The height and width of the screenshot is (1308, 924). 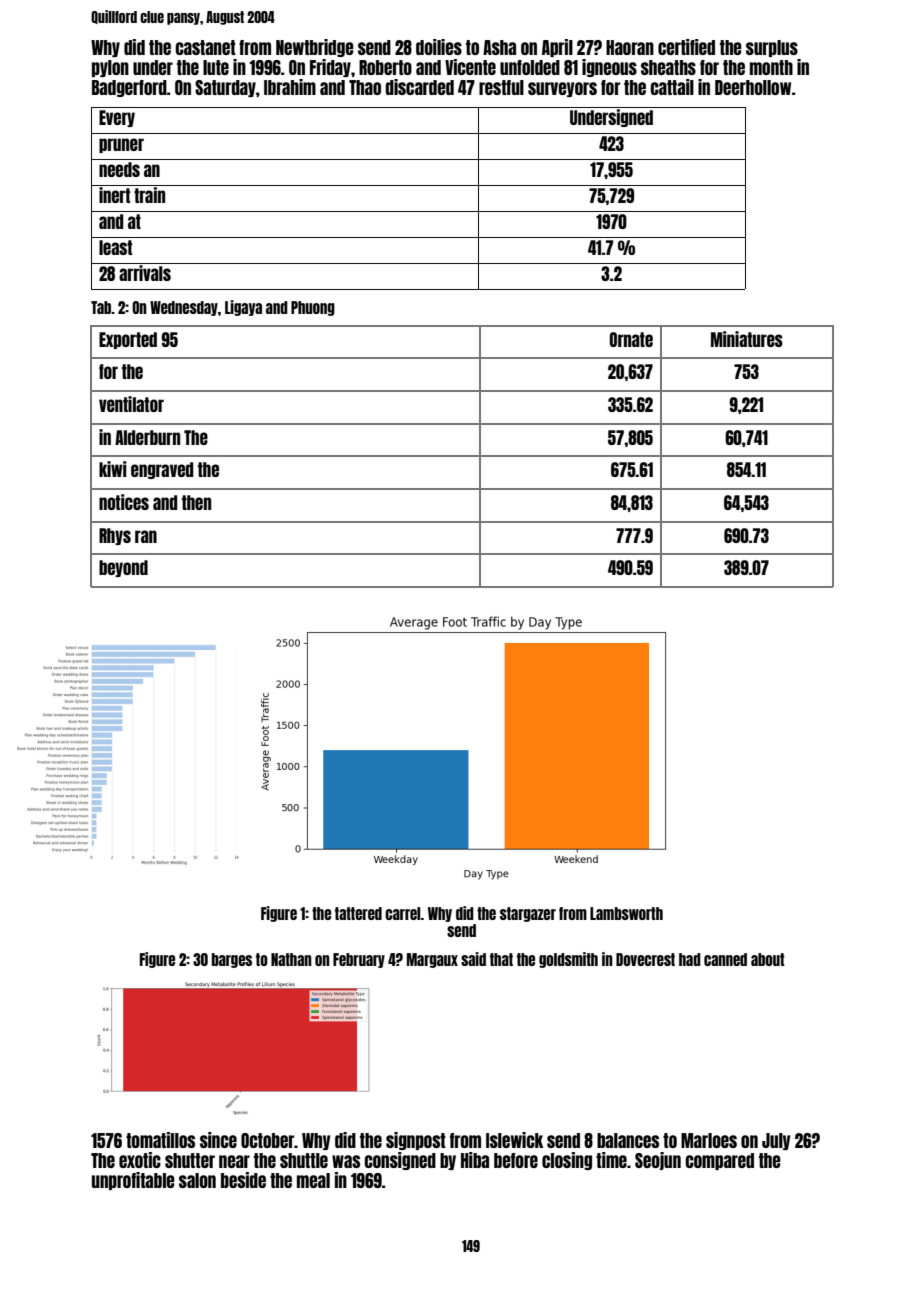 What do you see at coordinates (205, 47) in the screenshot?
I see `castanet` at bounding box center [205, 47].
